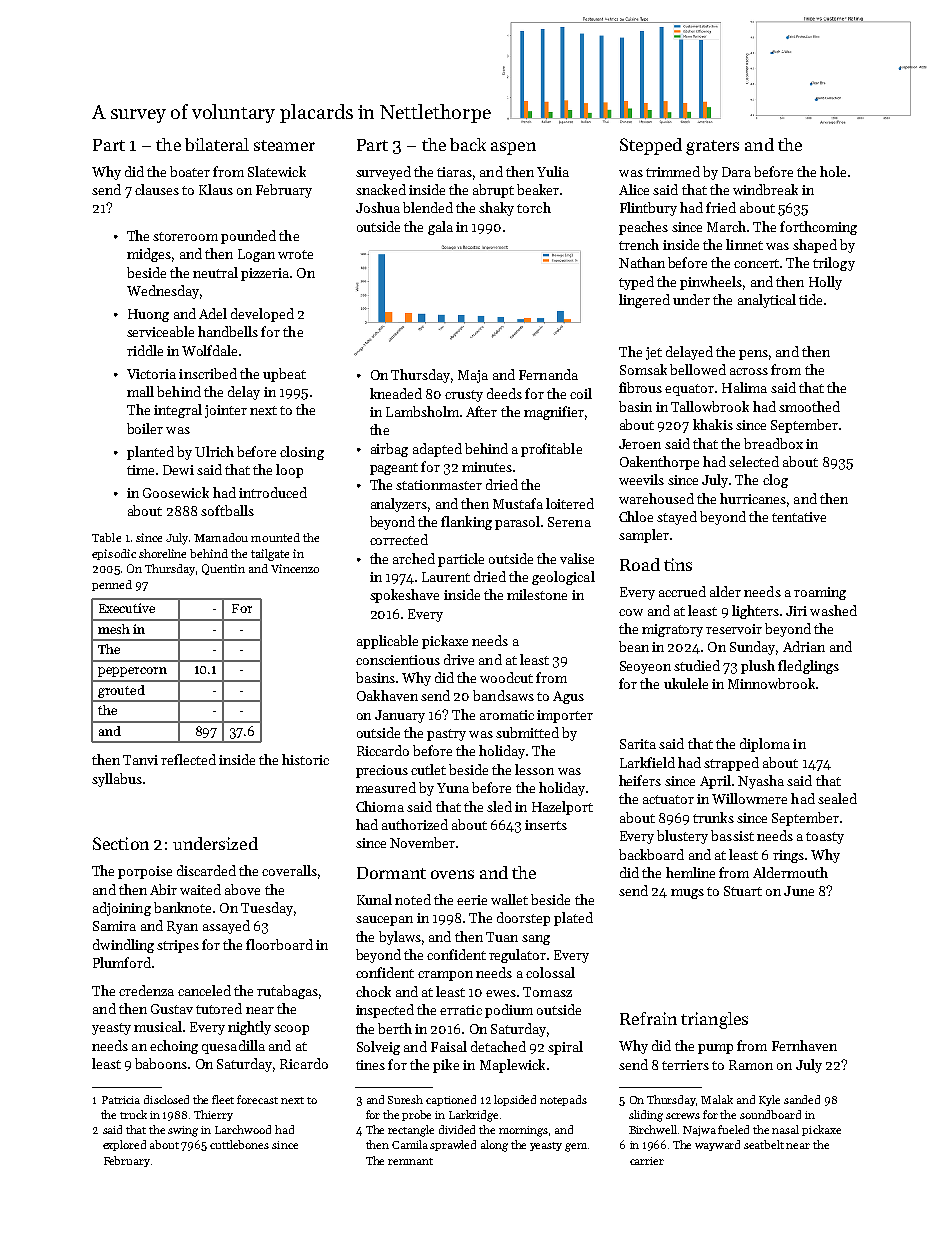 The image size is (952, 1233). Describe the element at coordinates (256, 255) in the page. I see `Logan` at that location.
